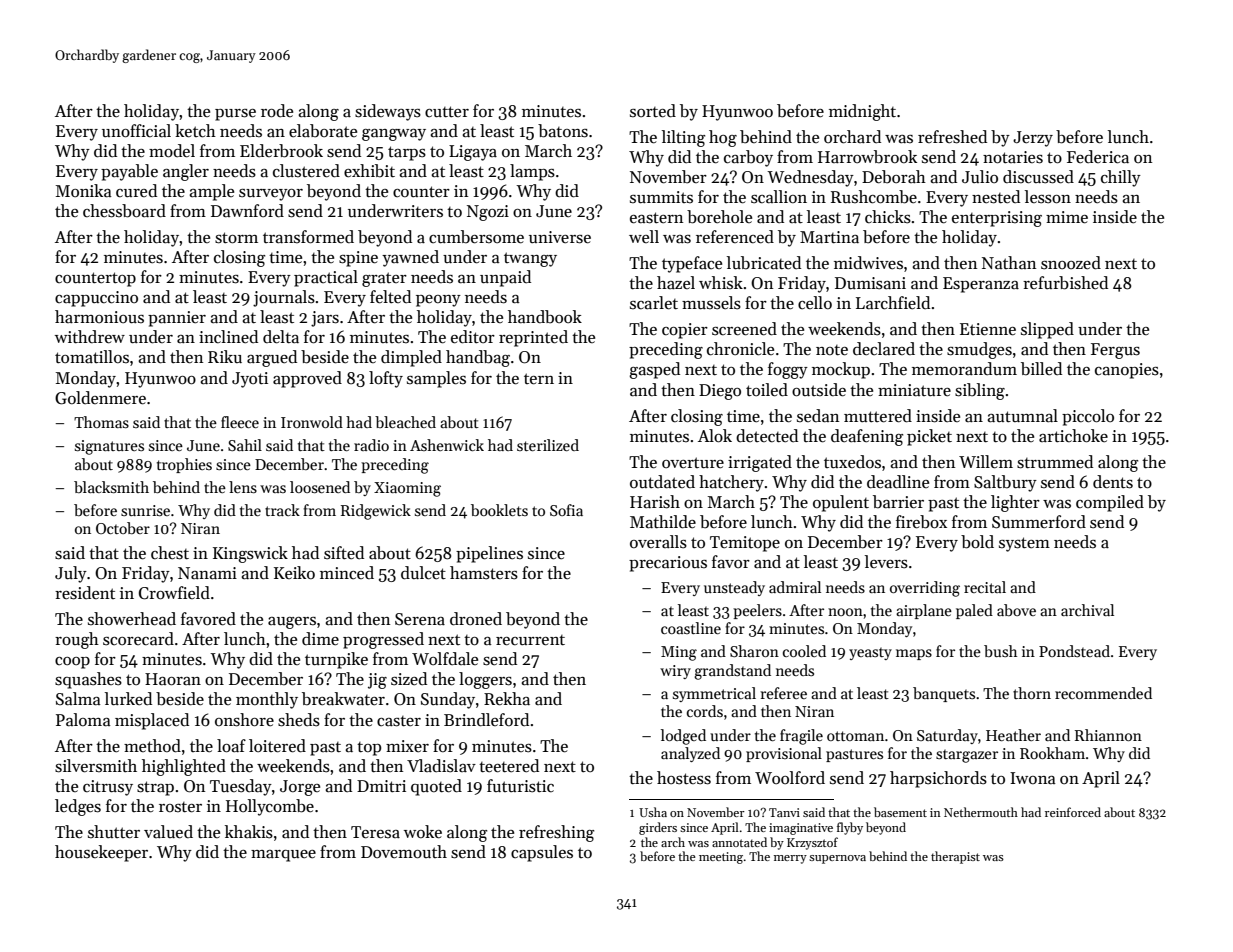  Describe the element at coordinates (1073, 812) in the image. I see `reinforced` at that location.
